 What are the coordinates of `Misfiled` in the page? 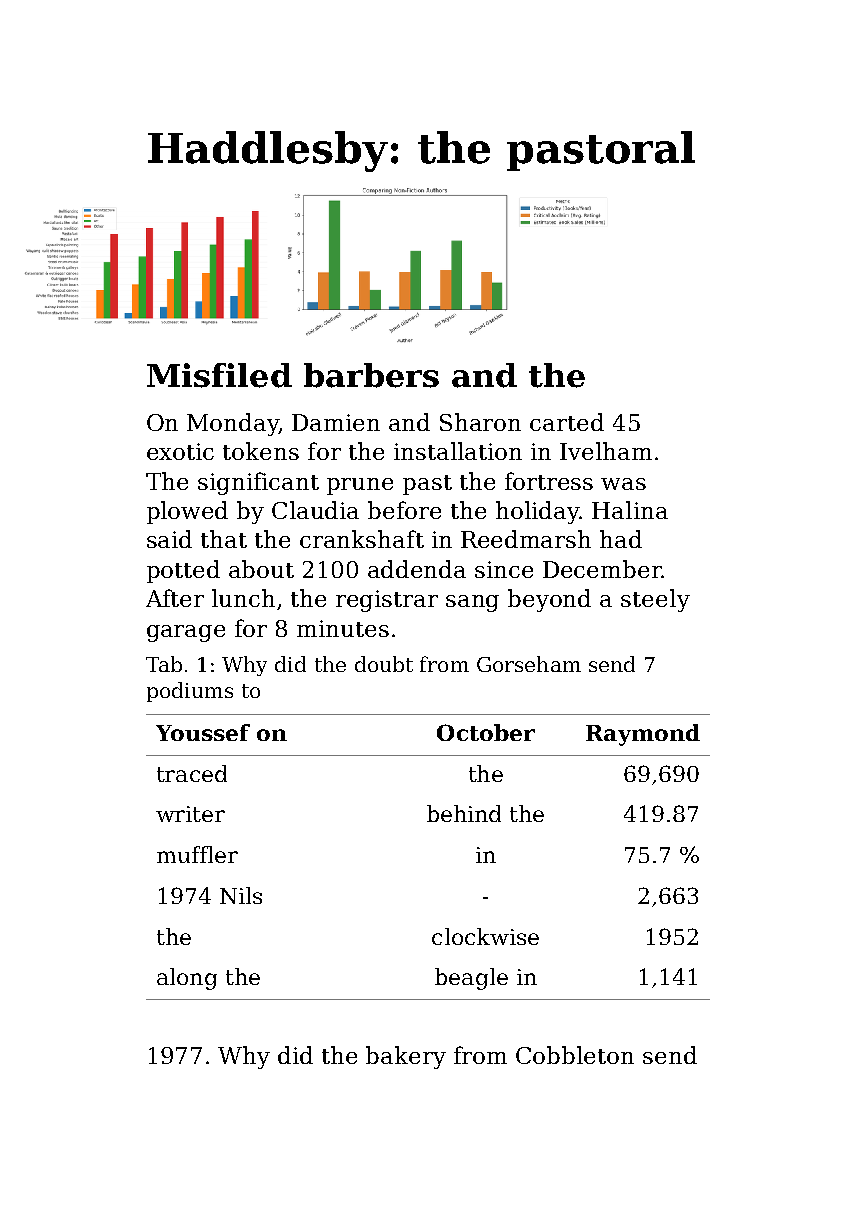 It's located at (219, 375).
